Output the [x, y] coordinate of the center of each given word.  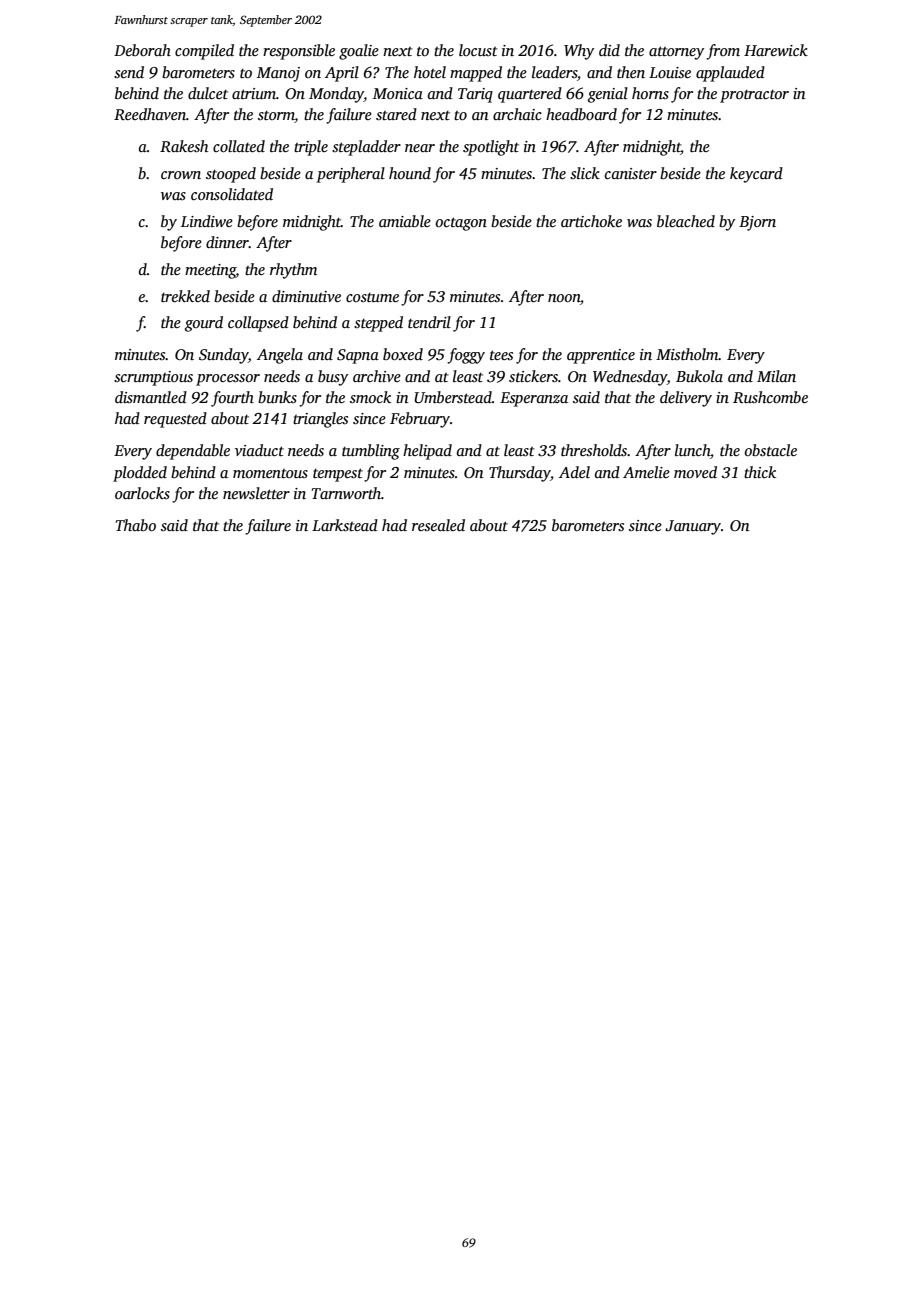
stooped [231, 175]
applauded [730, 74]
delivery [686, 399]
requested [175, 420]
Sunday [223, 356]
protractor [754, 96]
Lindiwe [207, 221]
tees [501, 355]
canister [631, 174]
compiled [204, 52]
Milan [776, 376]
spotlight [491, 148]
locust [478, 50]
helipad [427, 452]
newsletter [256, 493]
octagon [461, 224]
